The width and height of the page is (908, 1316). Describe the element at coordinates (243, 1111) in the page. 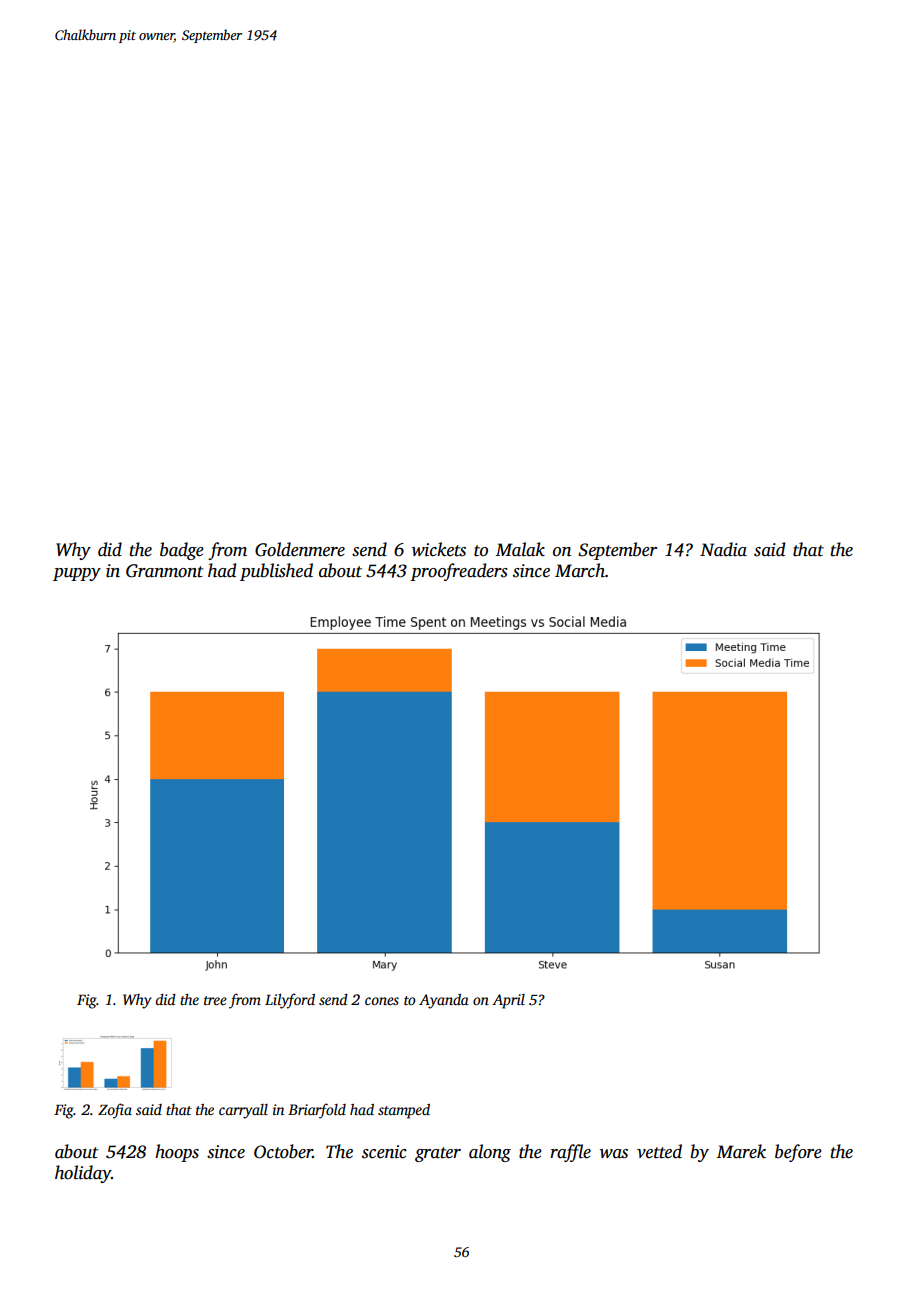

I see `carryall` at that location.
